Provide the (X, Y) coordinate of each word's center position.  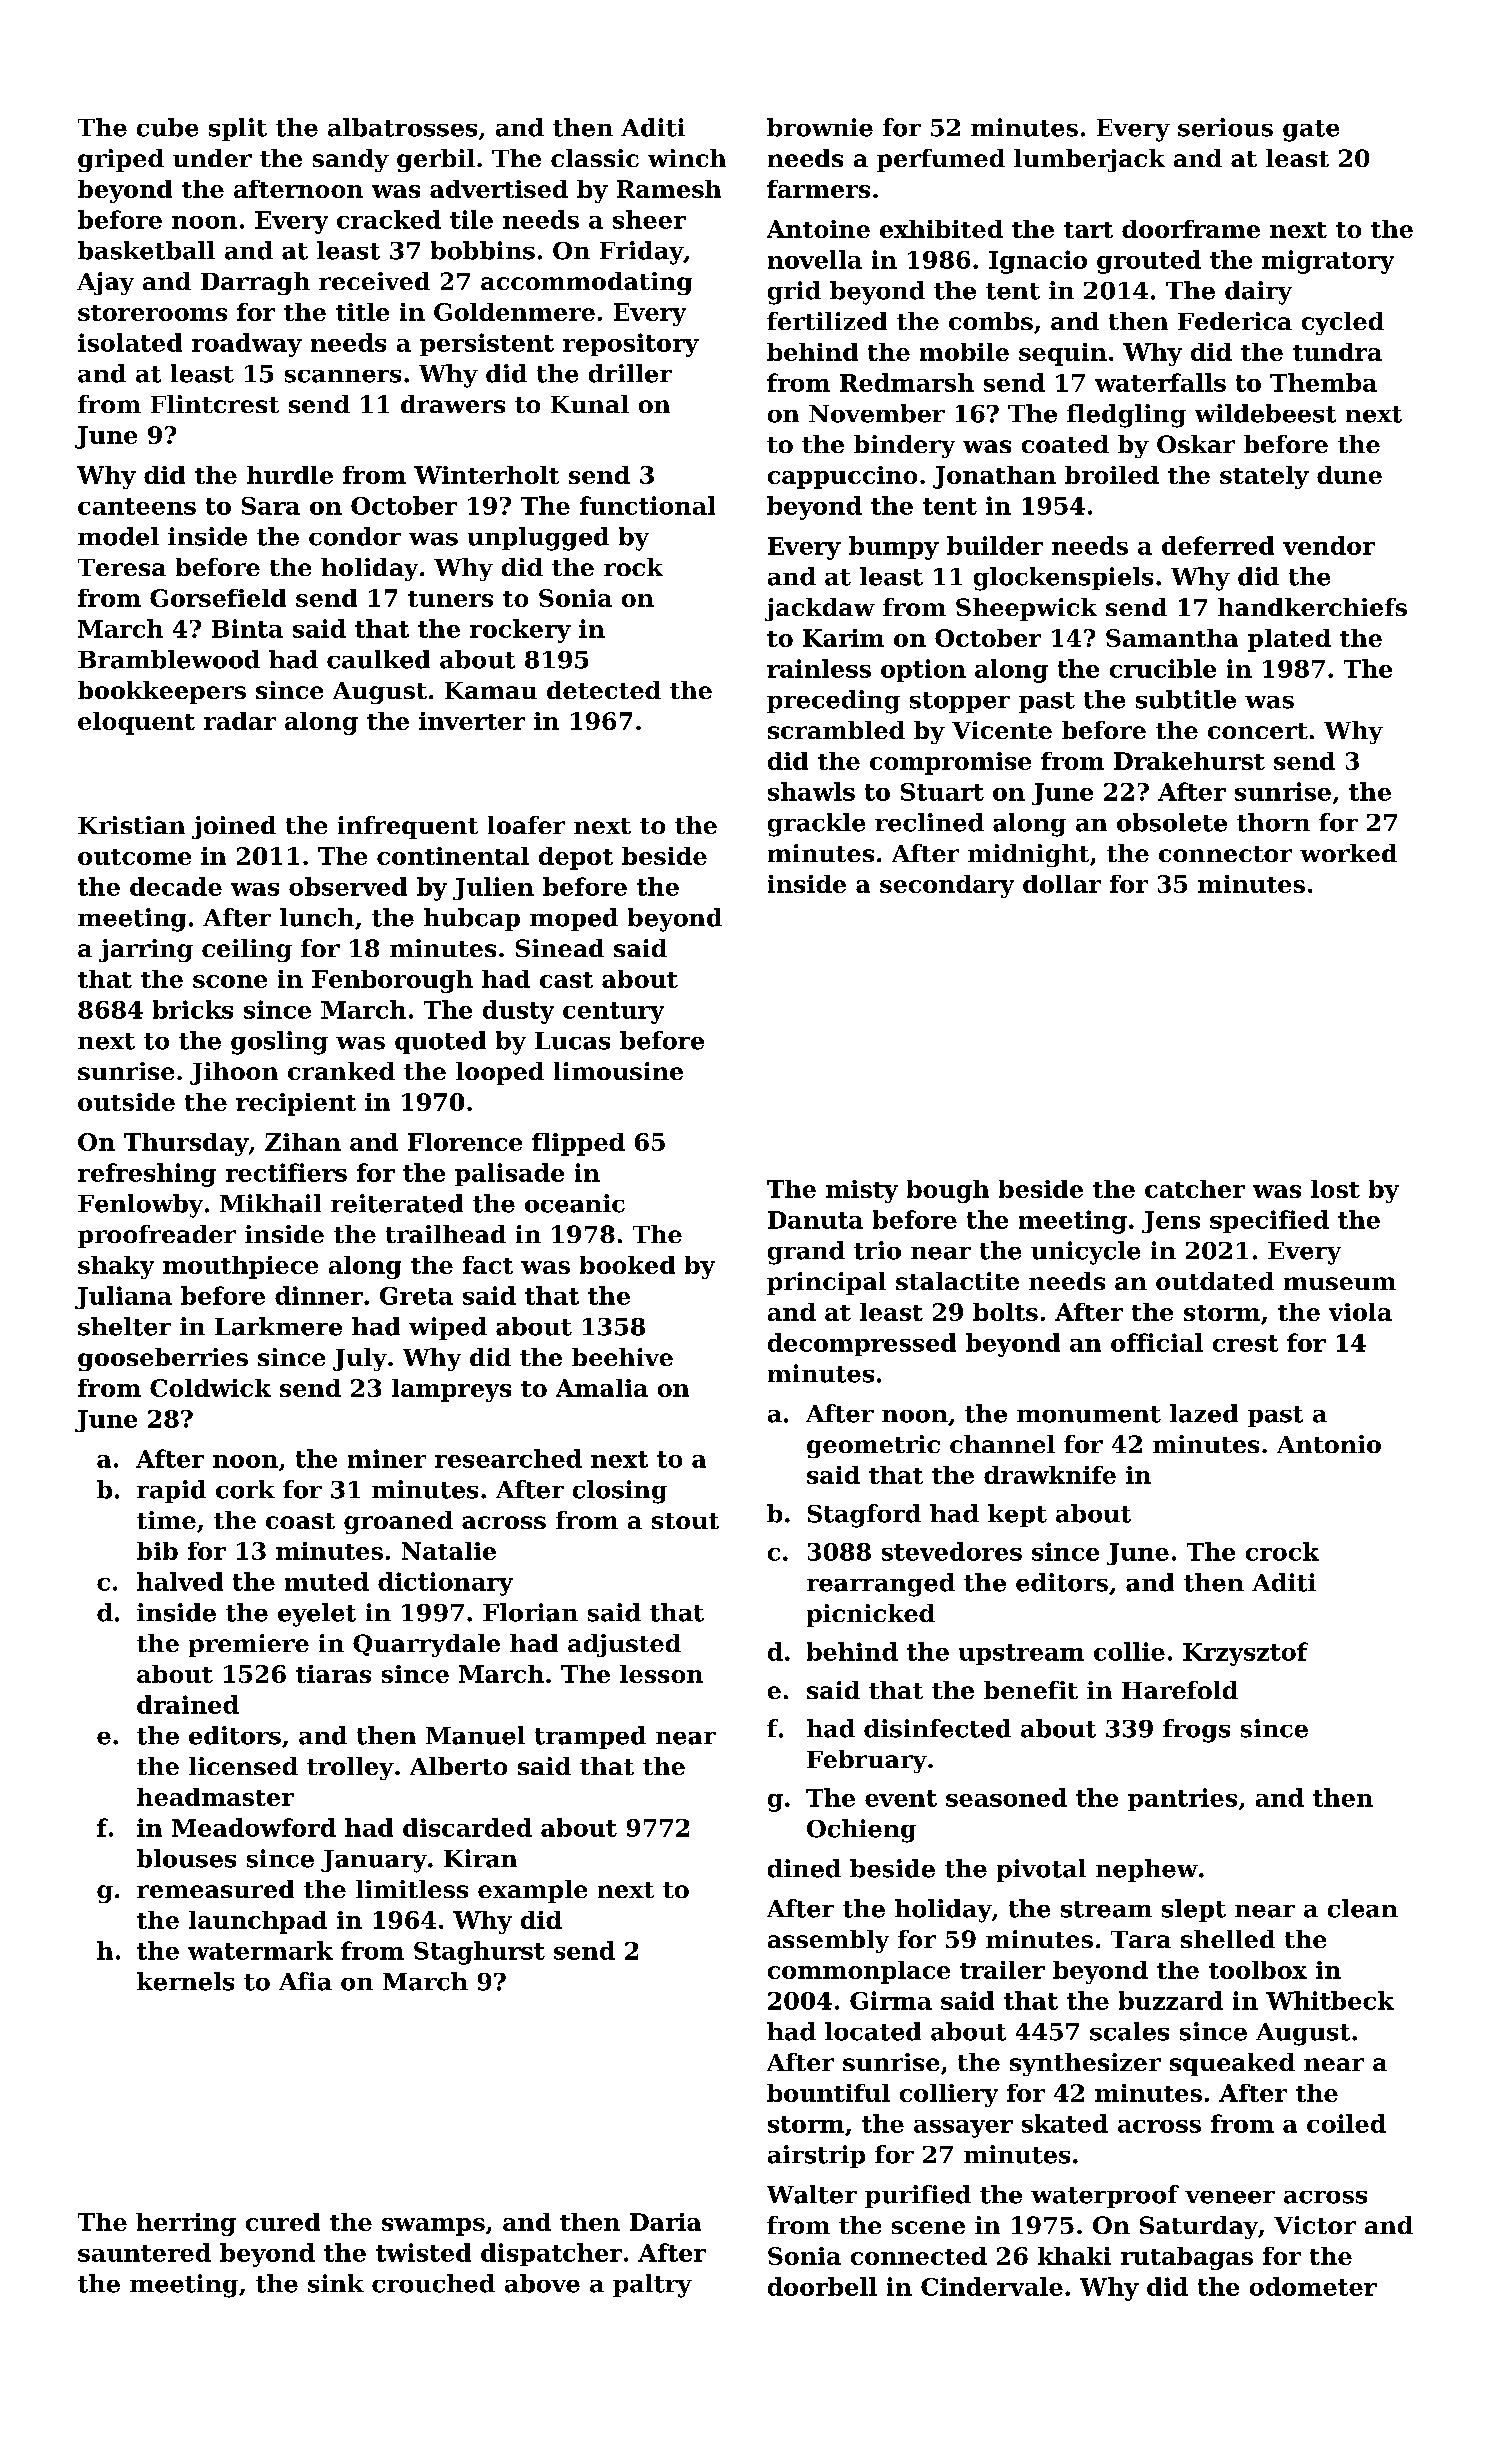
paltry (652, 2286)
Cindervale (992, 2286)
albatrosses (402, 127)
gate (1311, 131)
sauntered (144, 2252)
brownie (820, 127)
